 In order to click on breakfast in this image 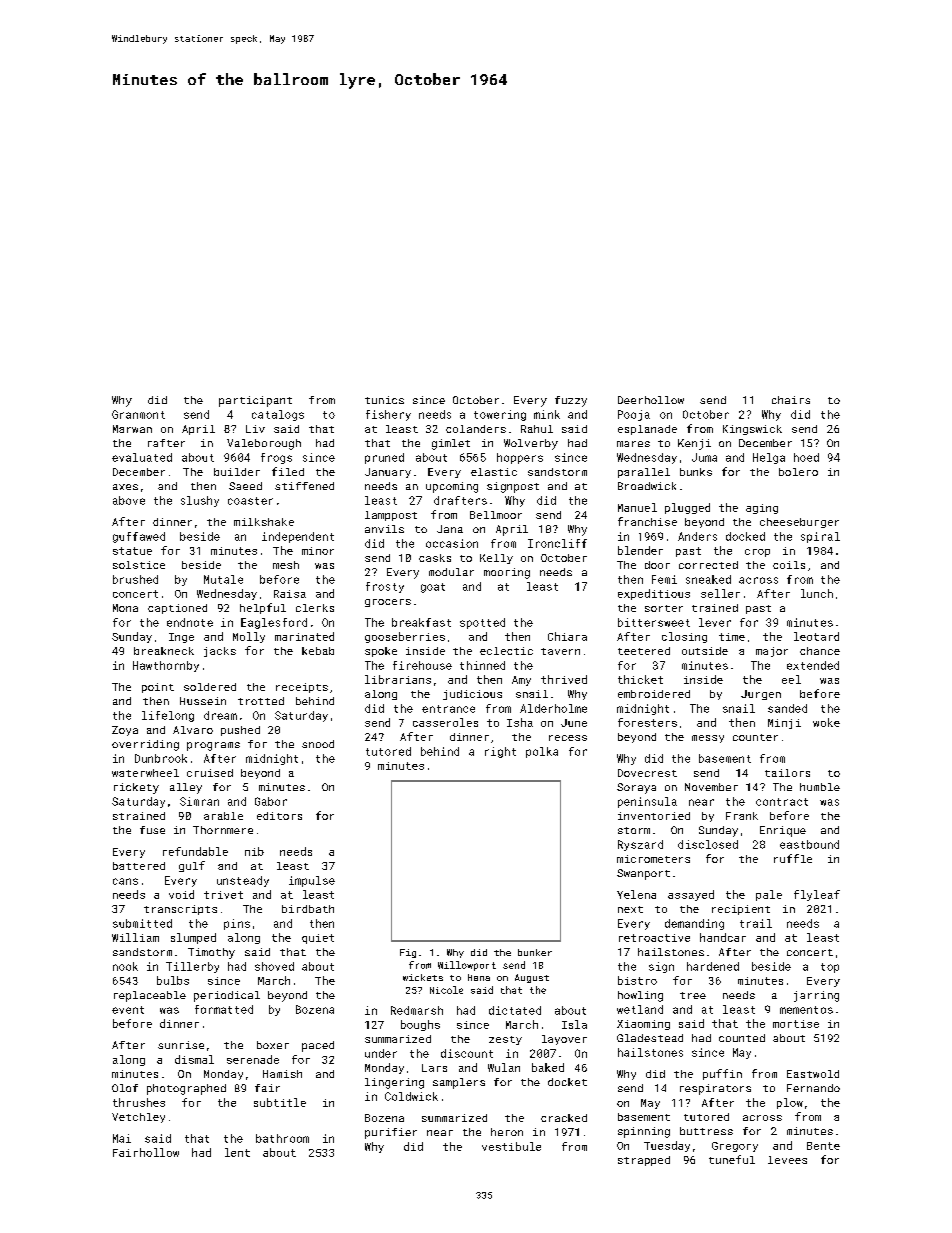, I will do `click(421, 622)`.
